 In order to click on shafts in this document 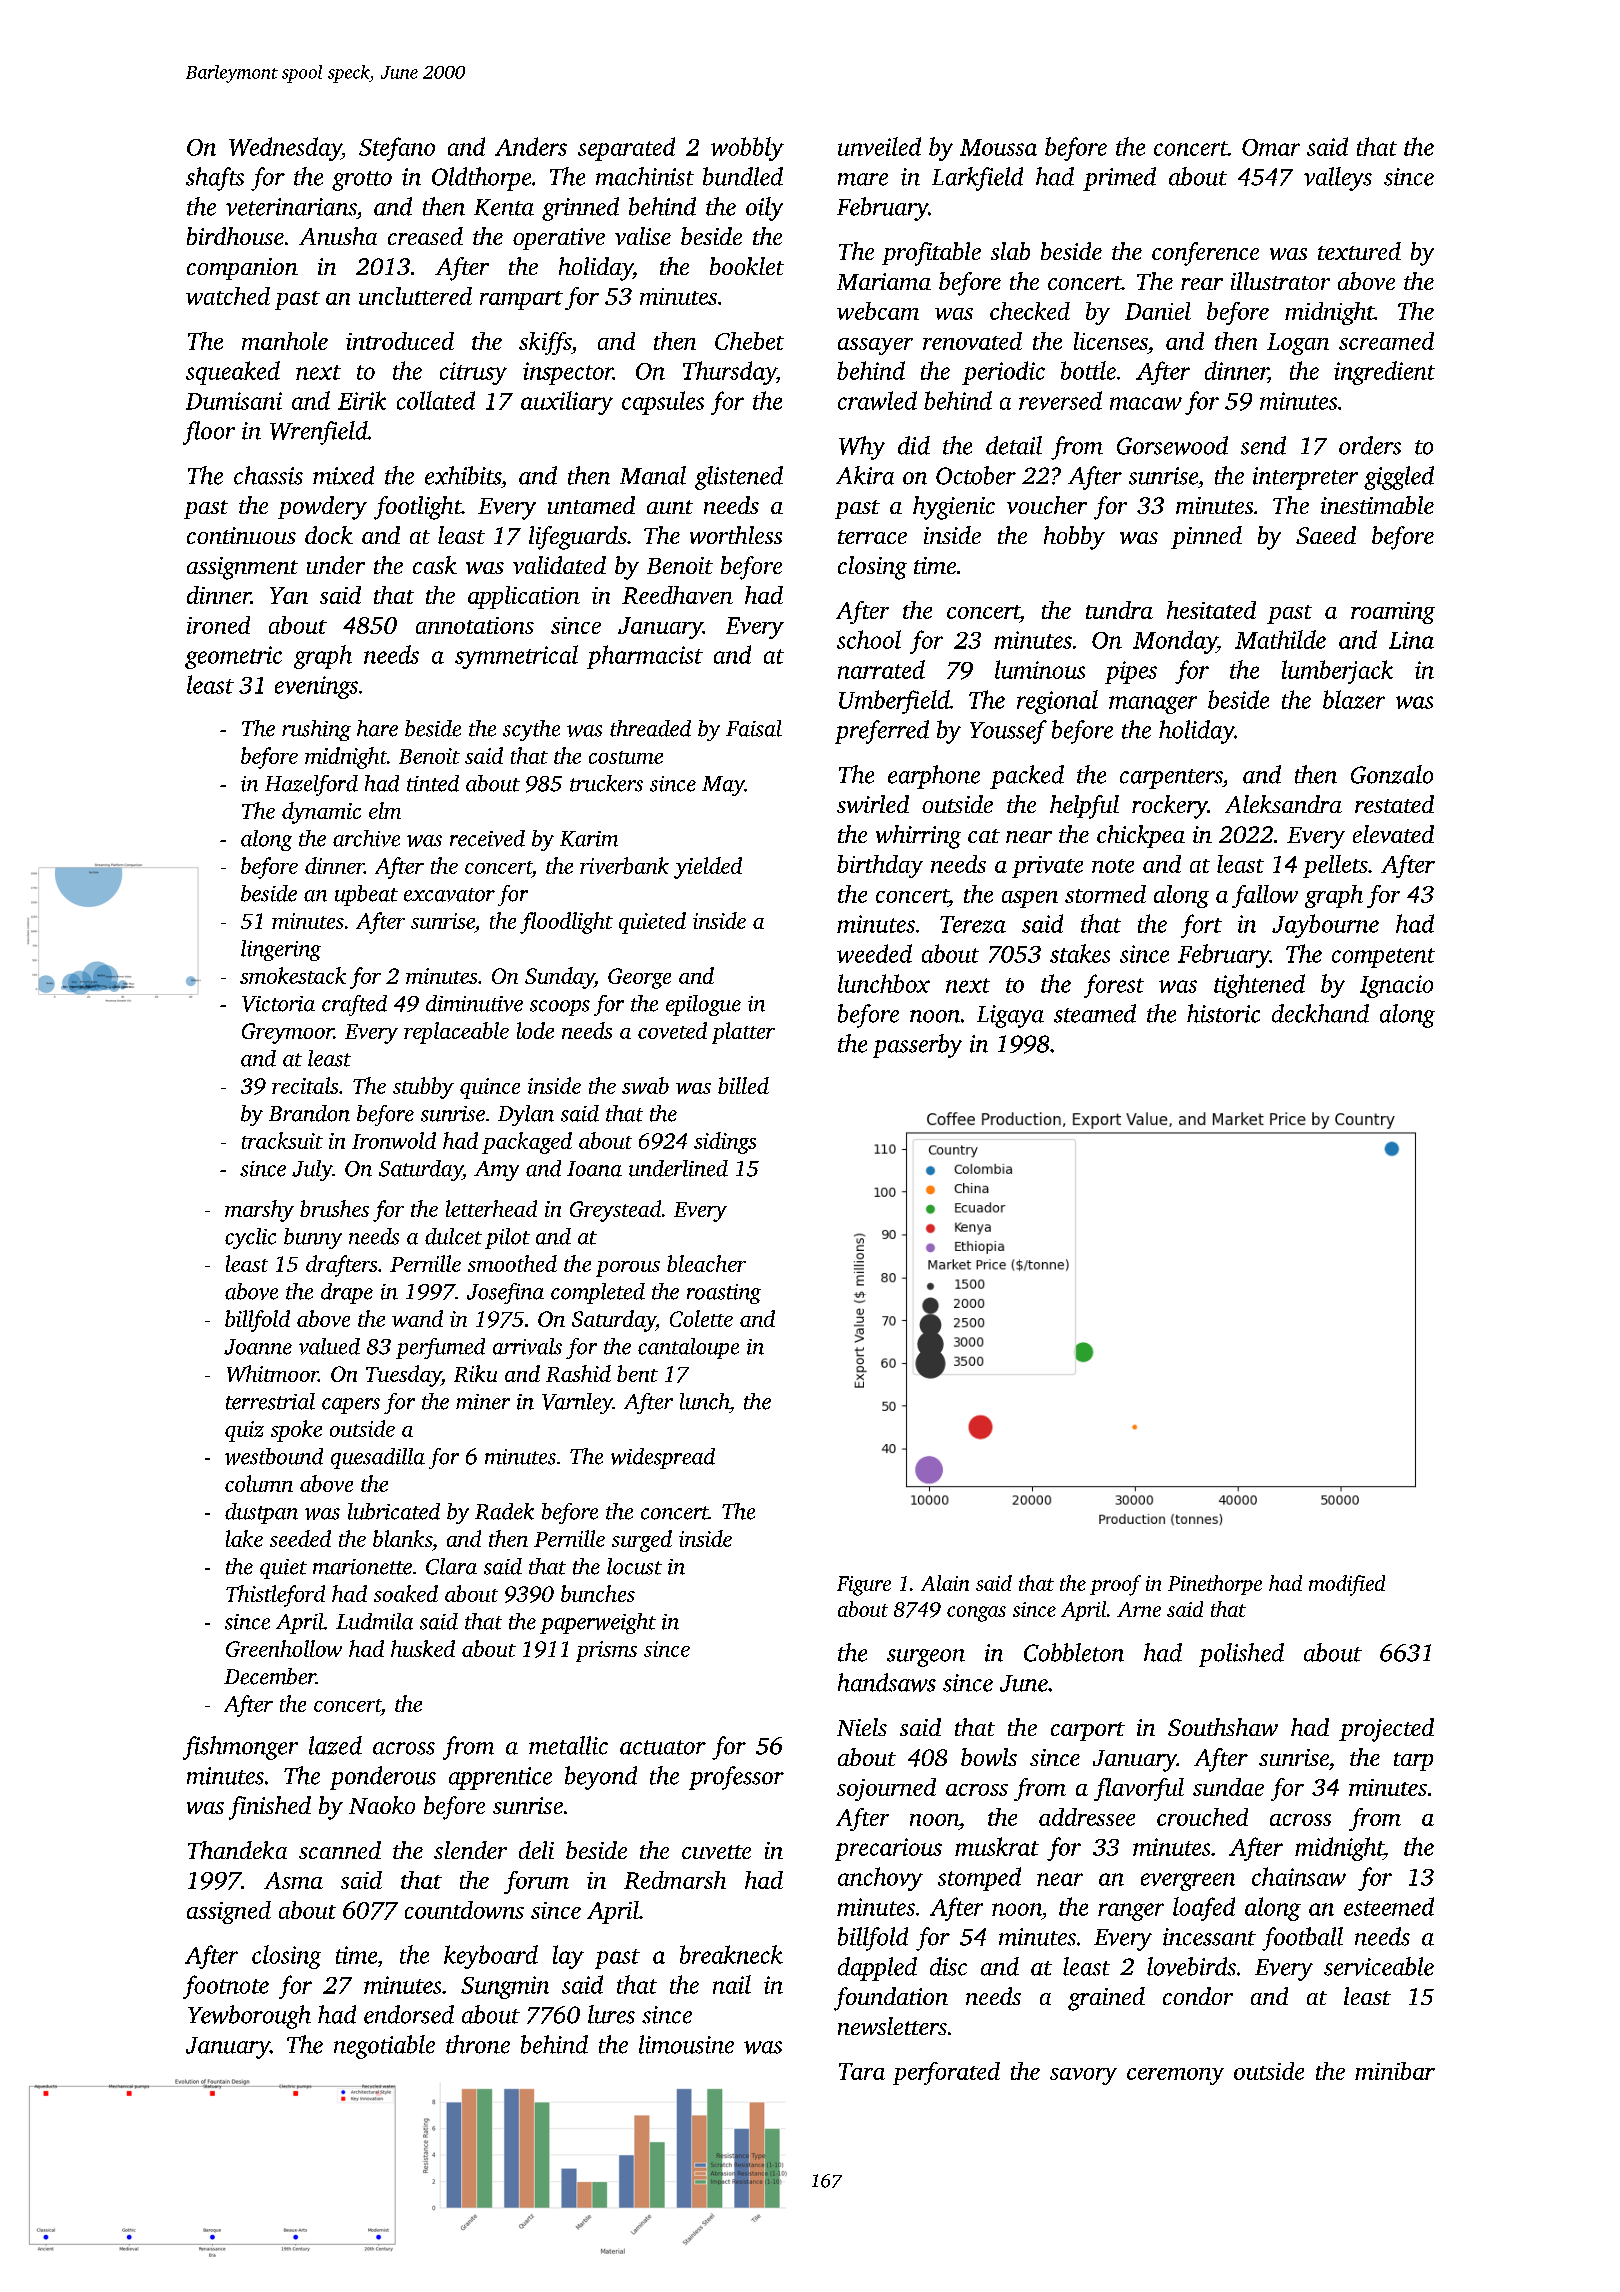, I will do `click(215, 179)`.
